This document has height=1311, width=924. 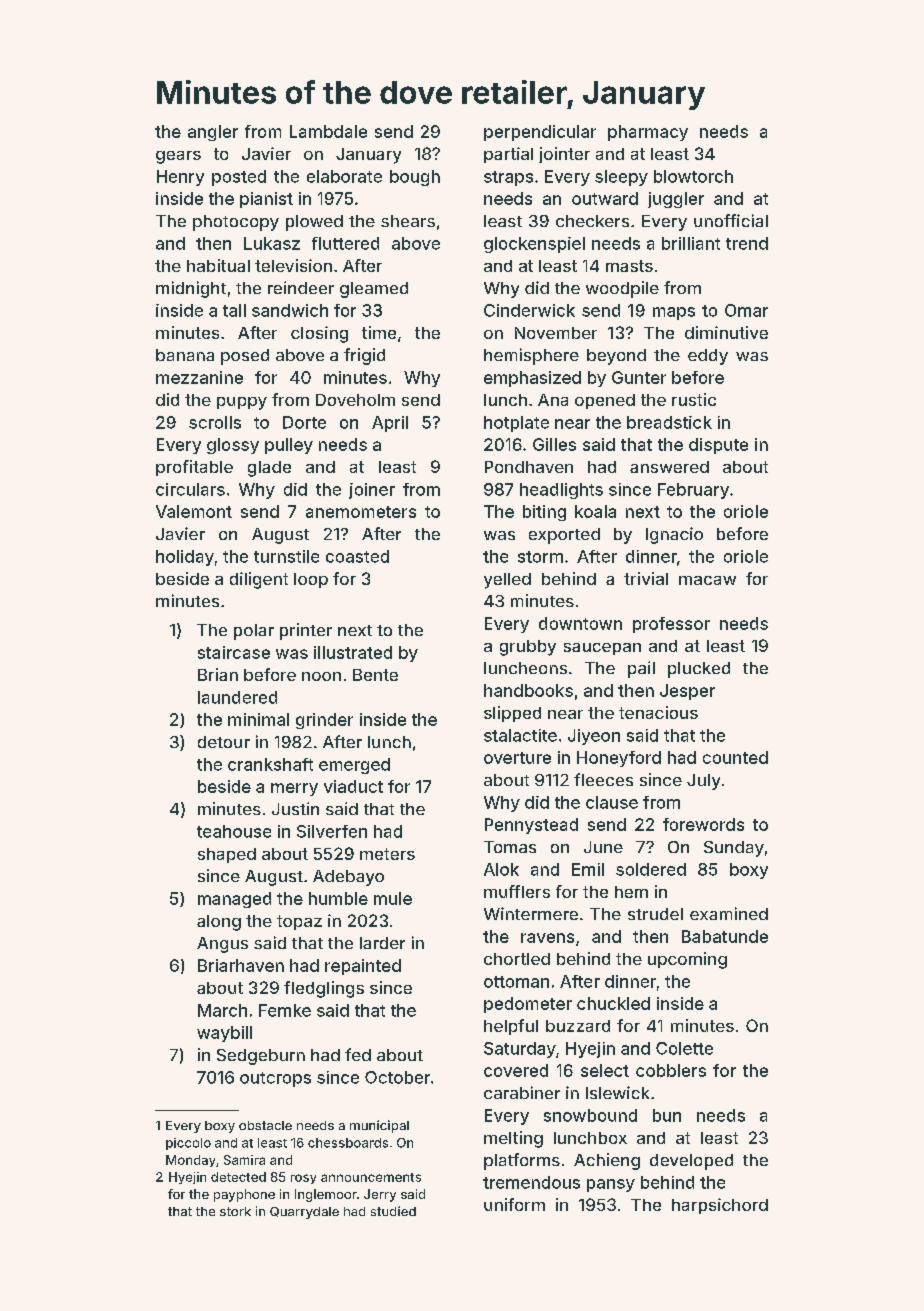 I want to click on slipped, so click(x=512, y=714).
